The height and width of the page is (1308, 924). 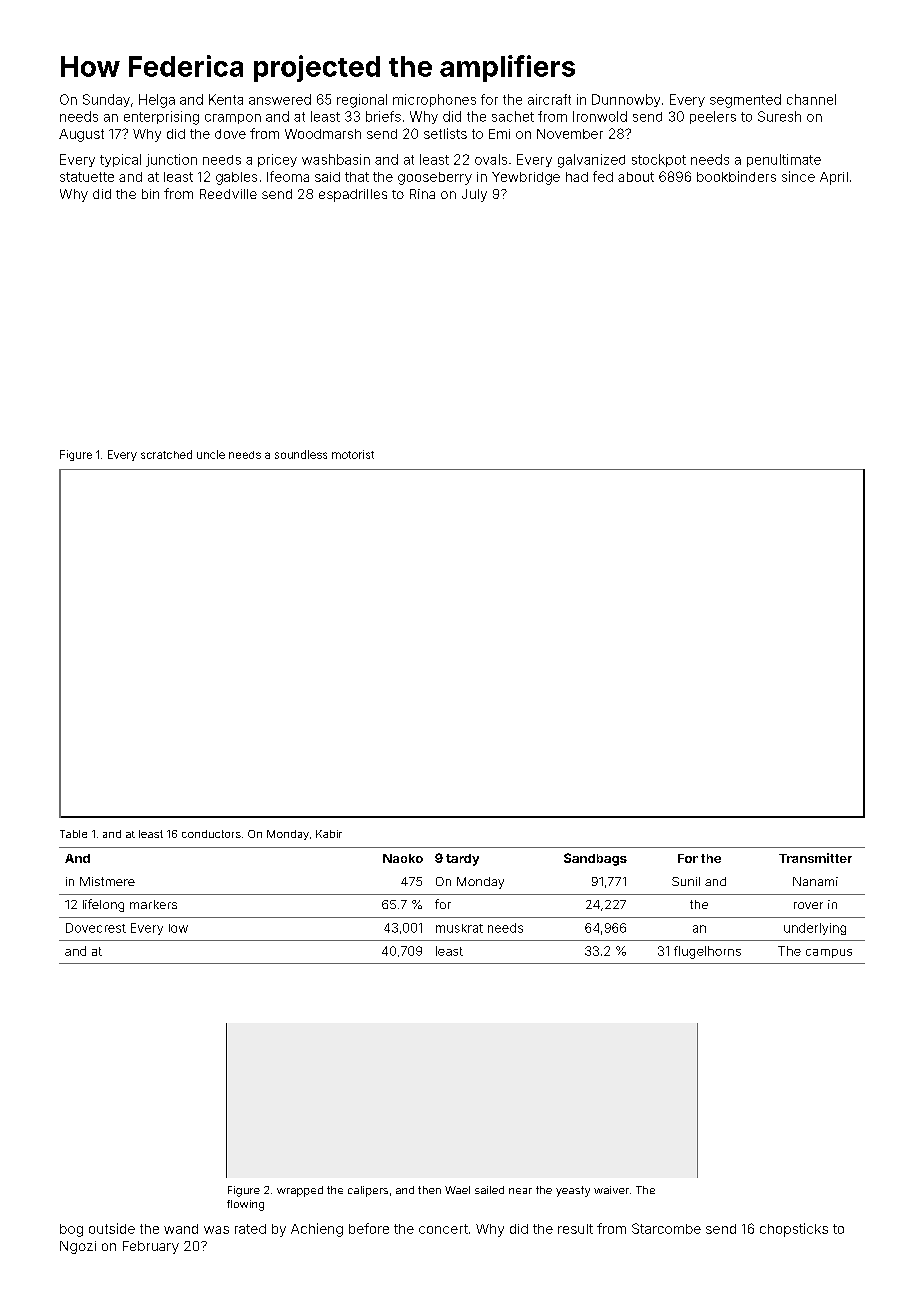 What do you see at coordinates (459, 928) in the page?
I see `muskrat` at bounding box center [459, 928].
